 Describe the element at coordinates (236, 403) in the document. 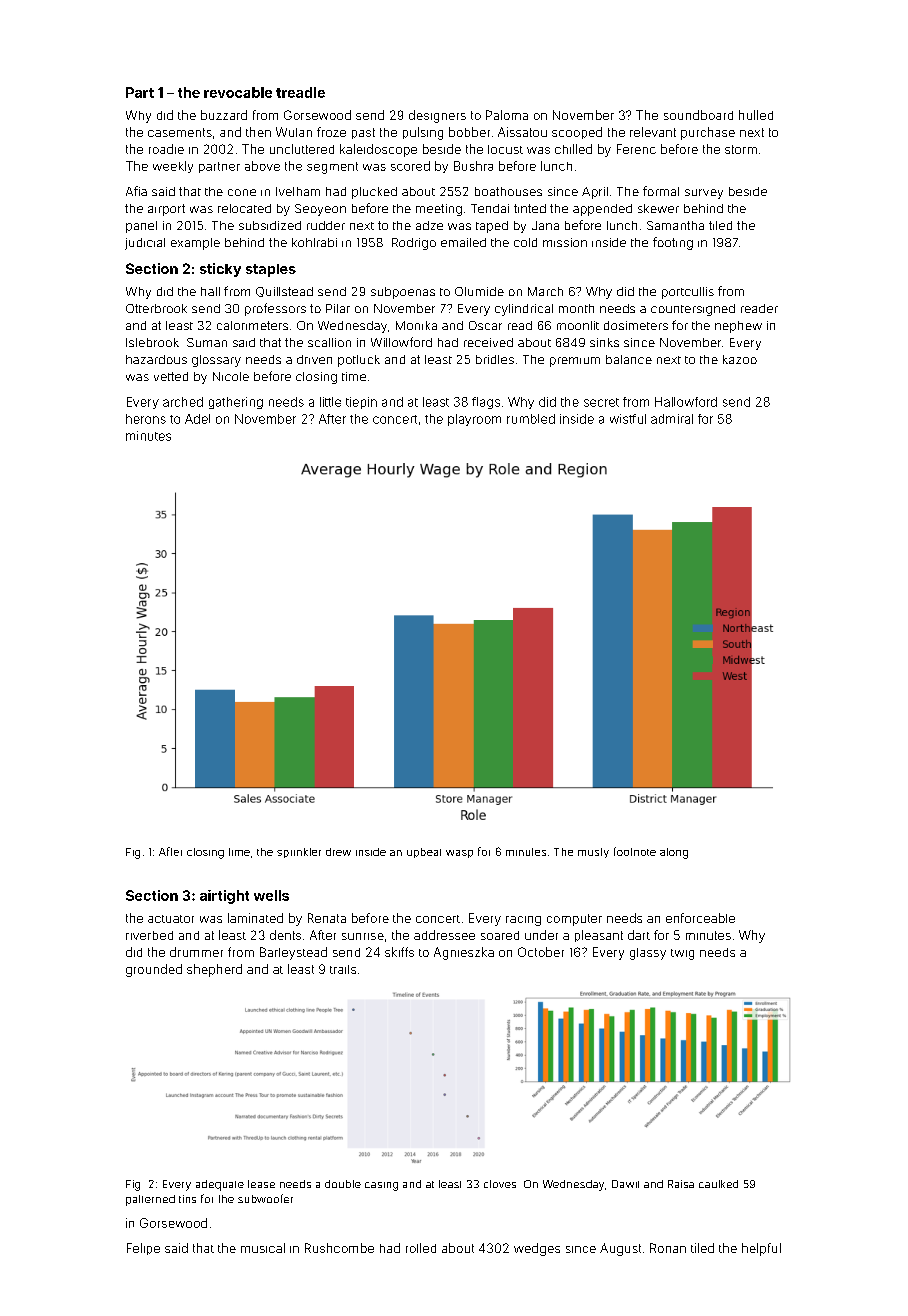

I see `gathering` at that location.
